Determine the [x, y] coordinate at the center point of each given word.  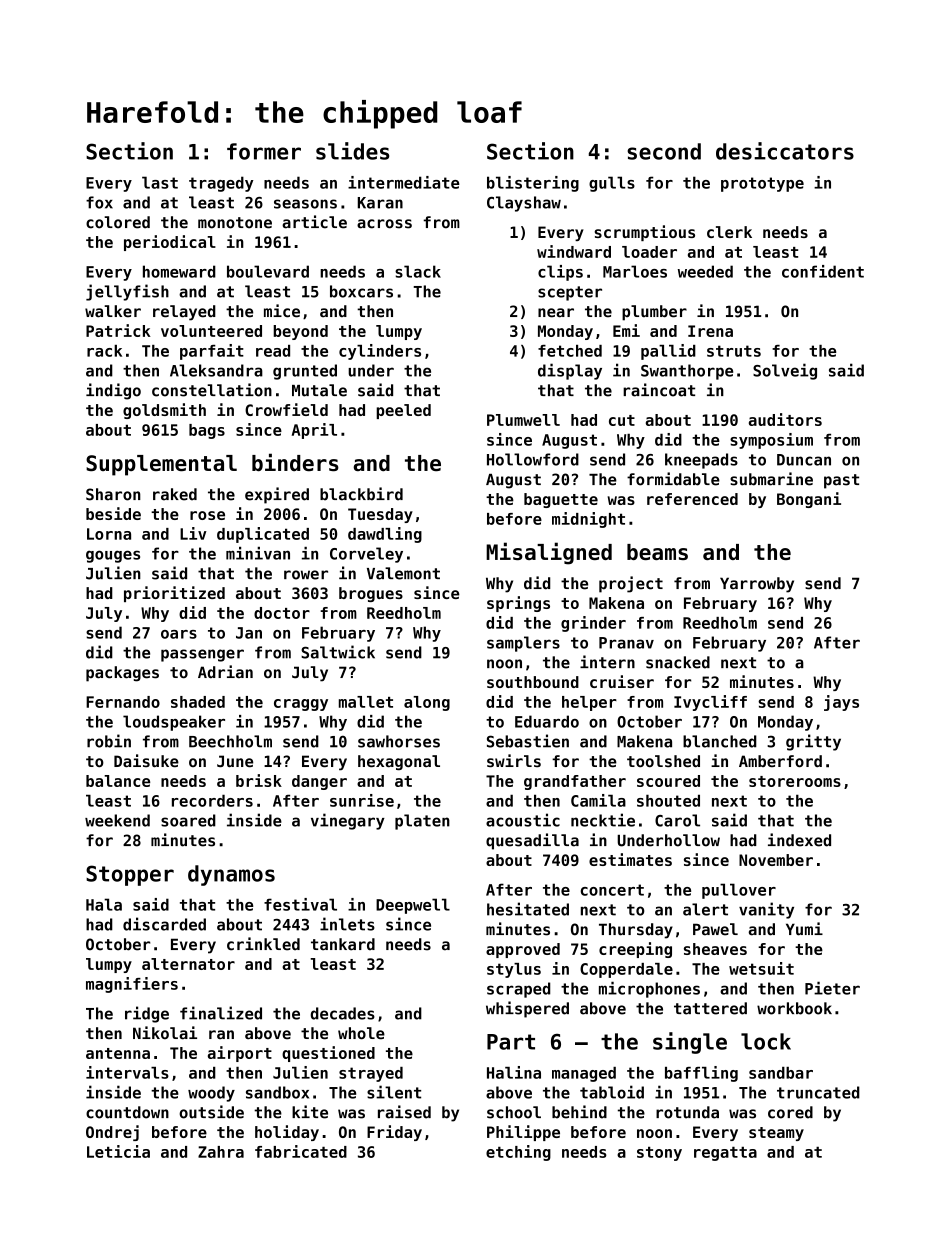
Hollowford [533, 459]
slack [418, 271]
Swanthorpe [687, 372]
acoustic [523, 820]
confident [823, 271]
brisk [259, 780]
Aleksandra [216, 370]
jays [841, 703]
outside [211, 1112]
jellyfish [127, 292]
